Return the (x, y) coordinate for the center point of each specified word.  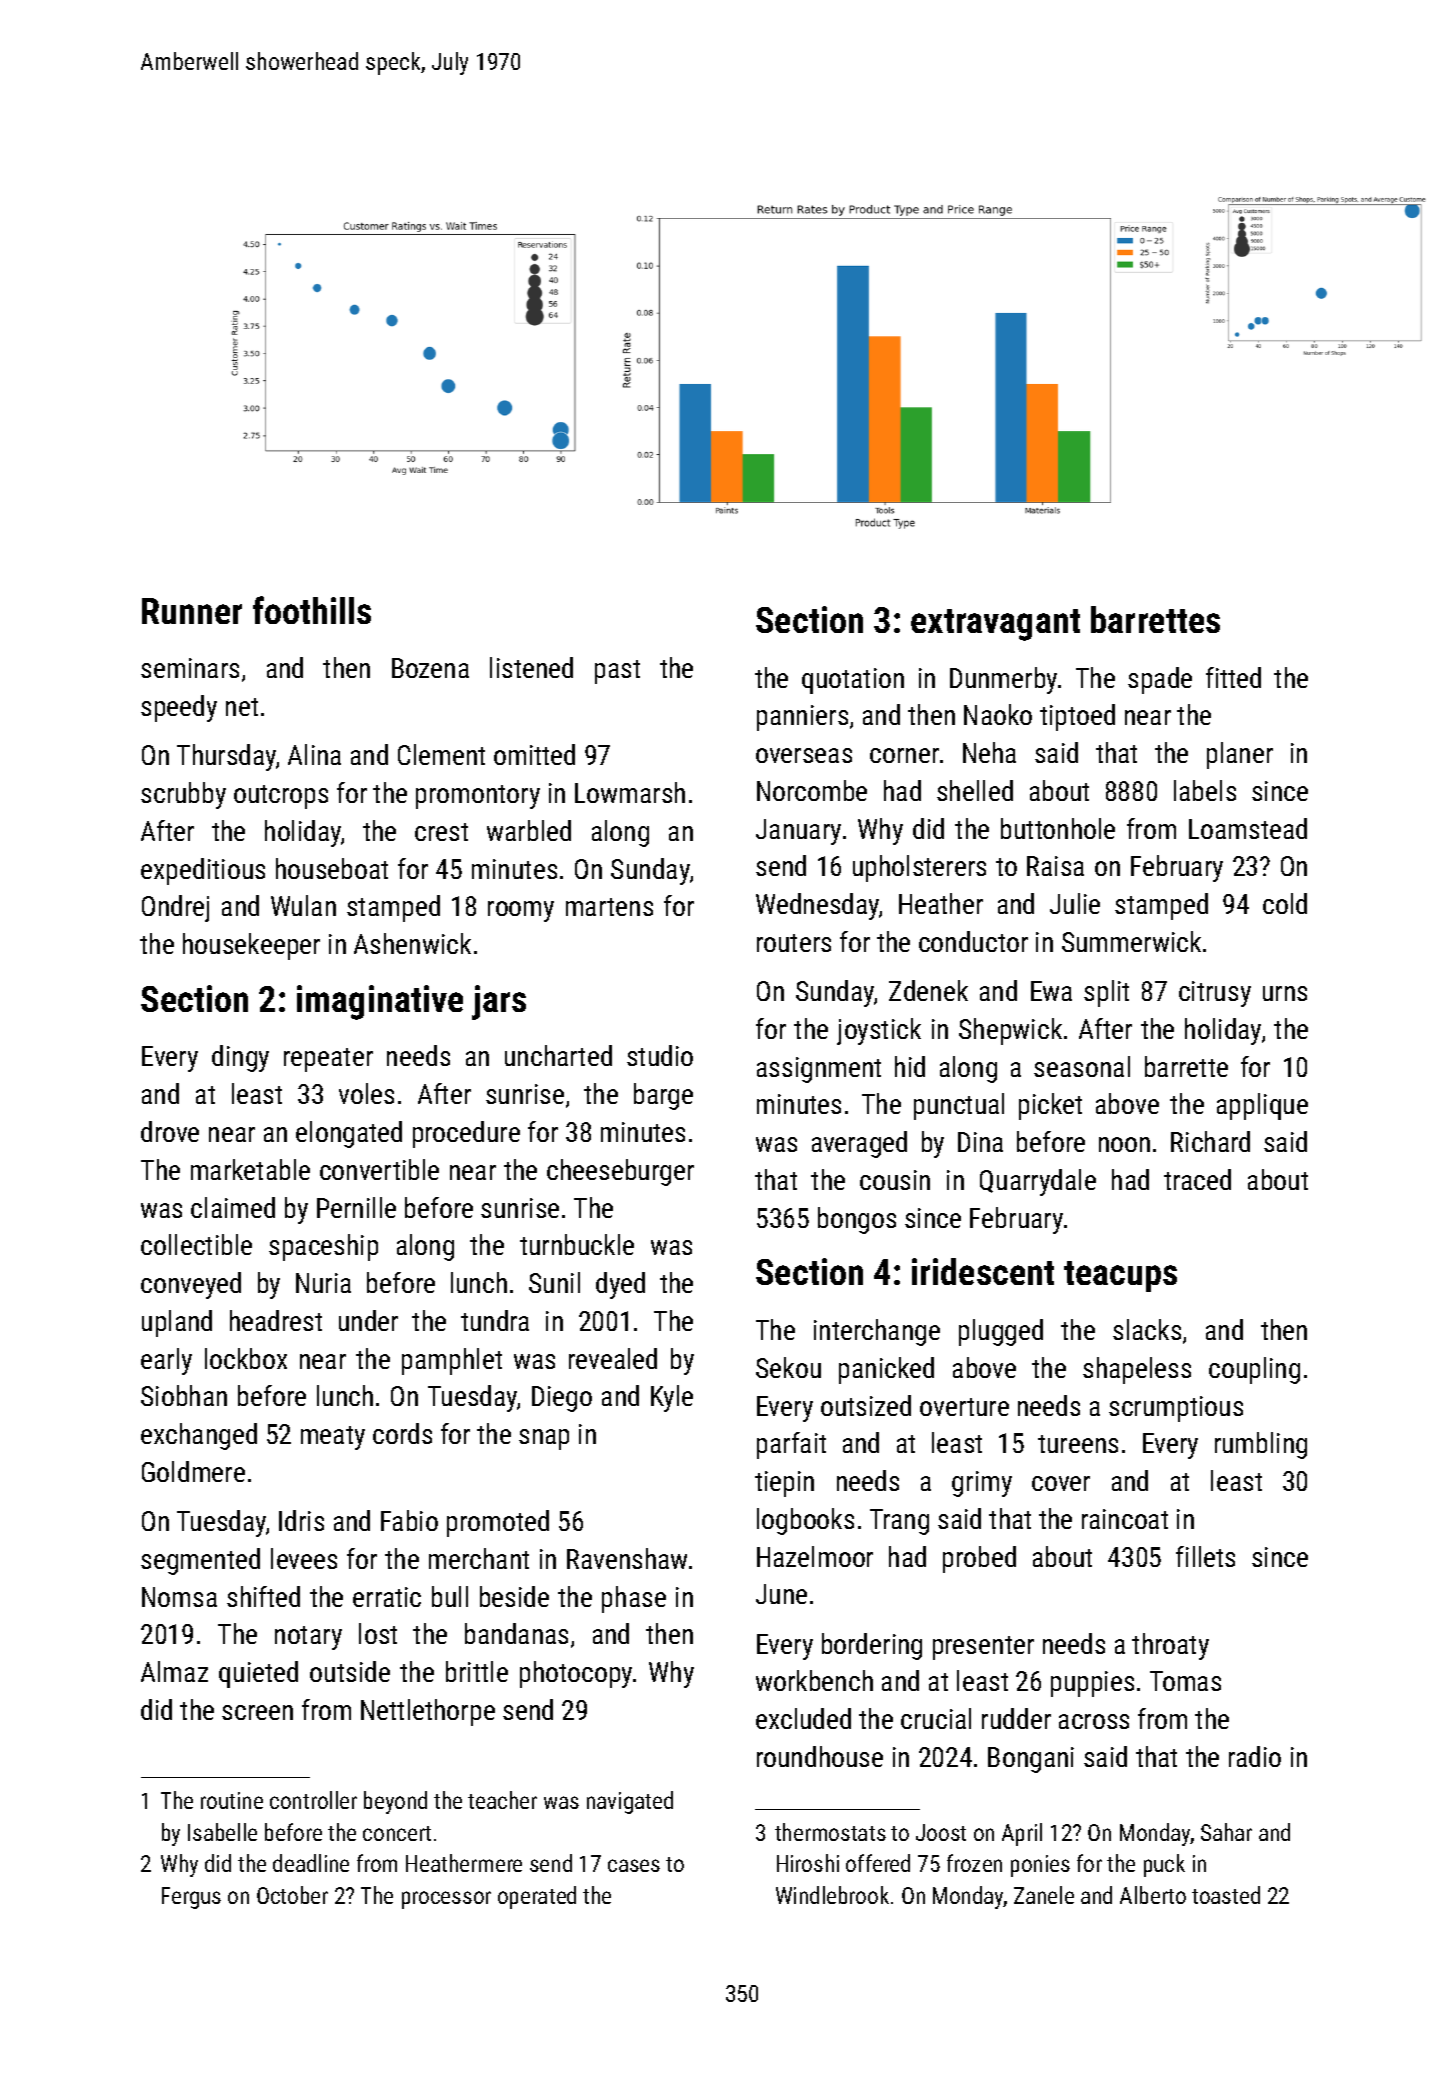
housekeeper (251, 946)
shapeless (1137, 1370)
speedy (179, 708)
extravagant (995, 625)
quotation (853, 681)
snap (544, 1439)
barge (663, 1096)
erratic (387, 1597)
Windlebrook (832, 1895)
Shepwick (1010, 1031)
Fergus (191, 1898)
